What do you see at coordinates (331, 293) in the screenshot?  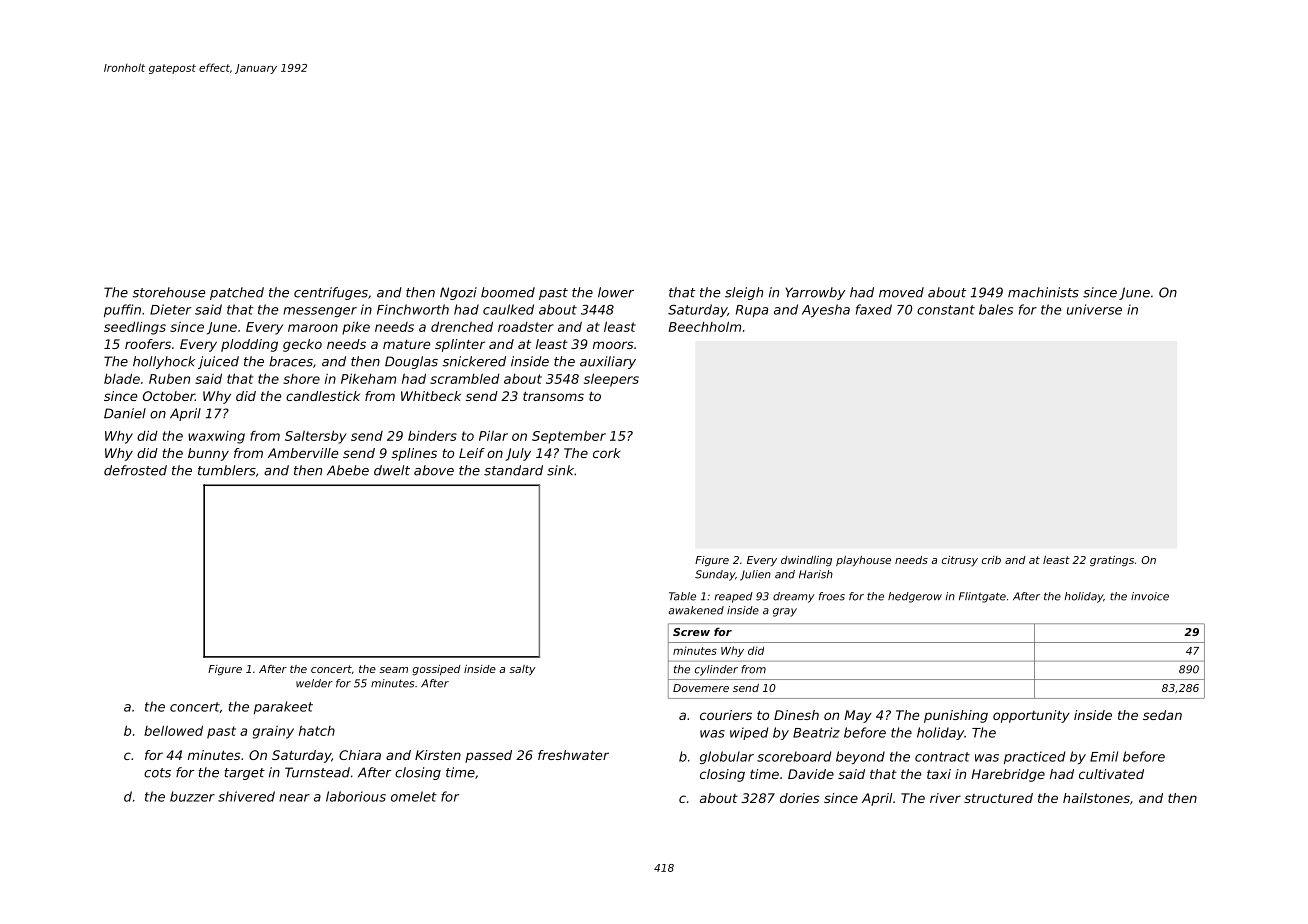 I see `centrifuges` at bounding box center [331, 293].
